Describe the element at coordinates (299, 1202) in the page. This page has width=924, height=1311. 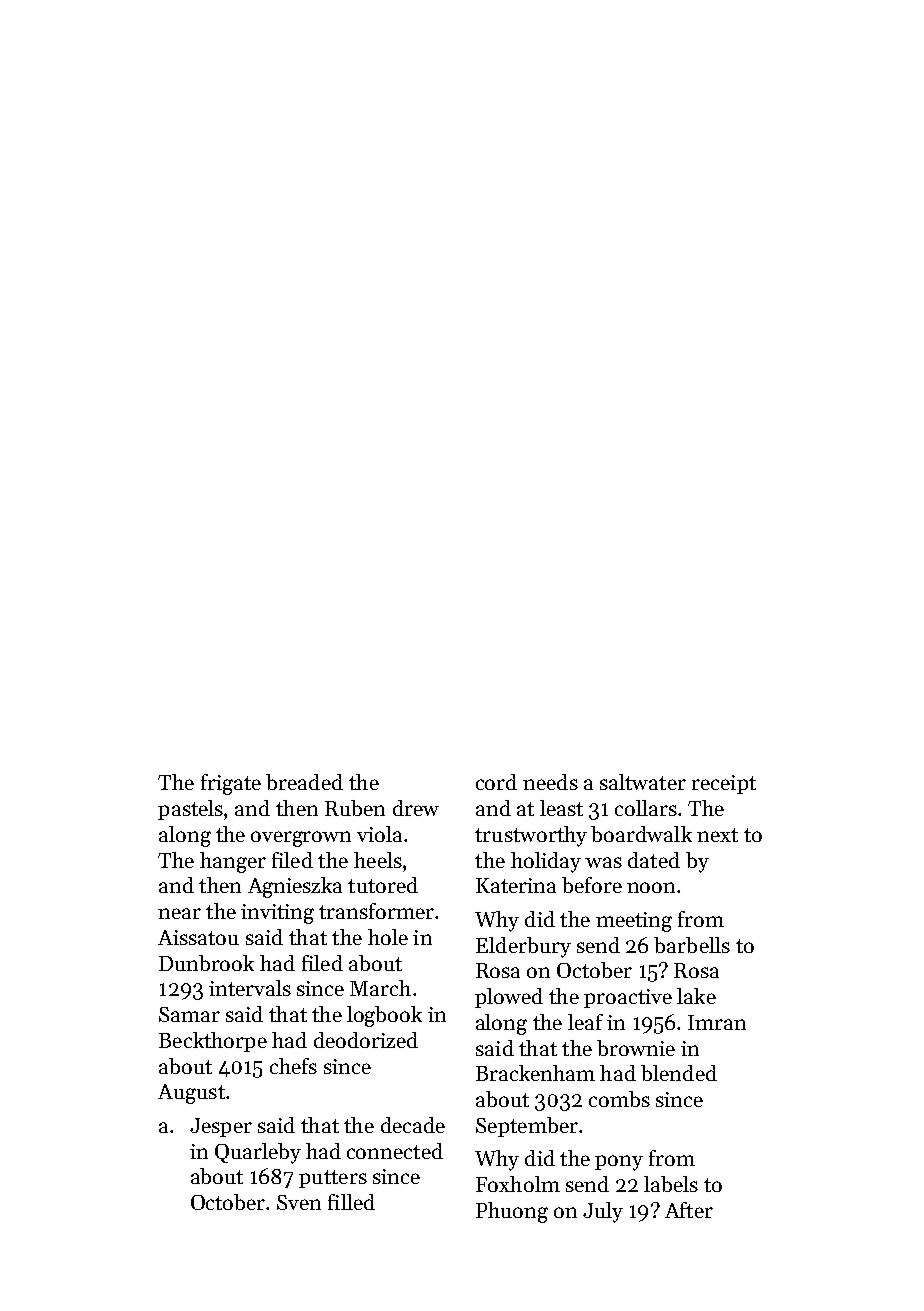
I see `Sven` at that location.
